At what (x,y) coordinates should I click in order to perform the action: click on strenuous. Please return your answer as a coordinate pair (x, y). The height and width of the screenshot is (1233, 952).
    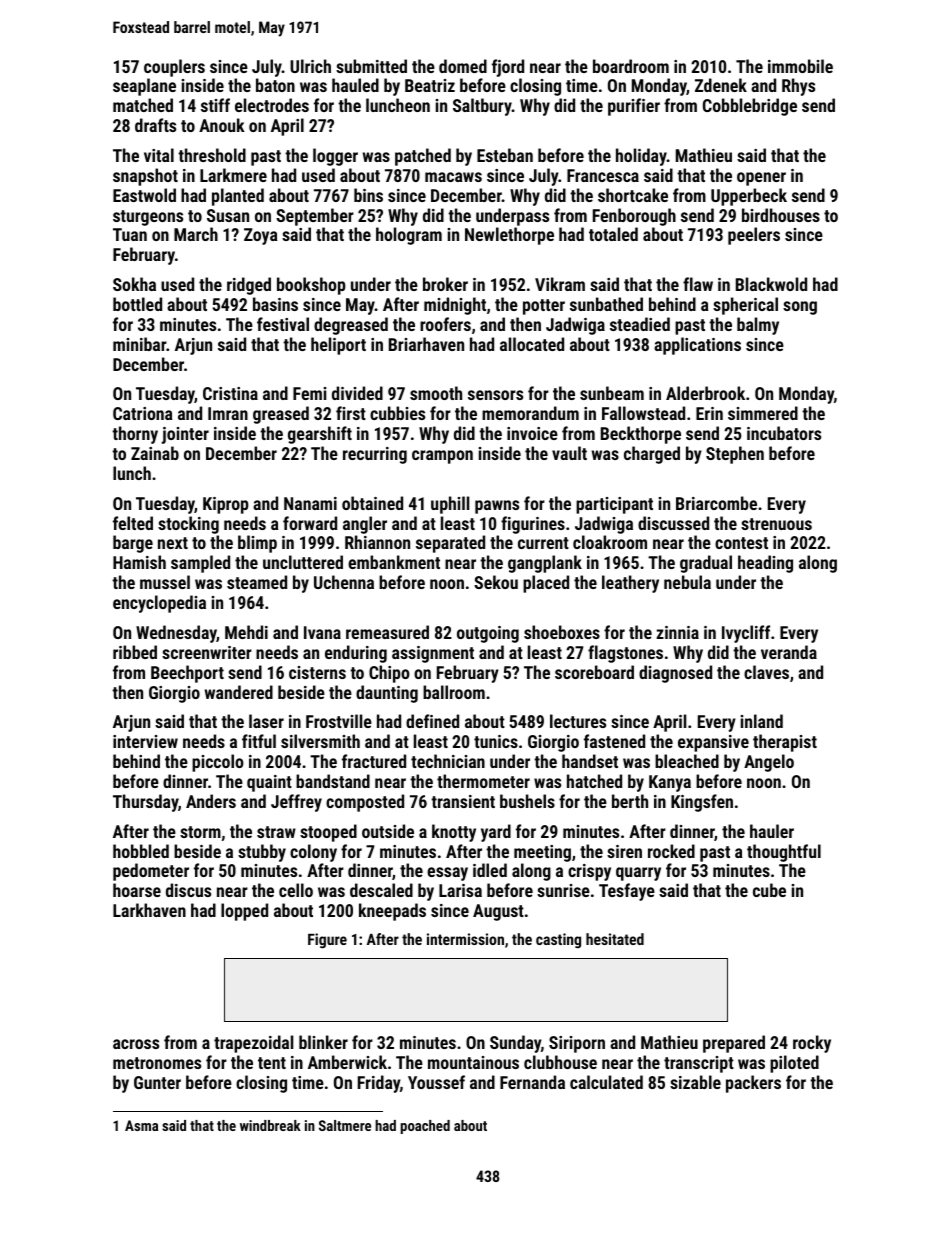
    Looking at the image, I should click on (776, 524).
